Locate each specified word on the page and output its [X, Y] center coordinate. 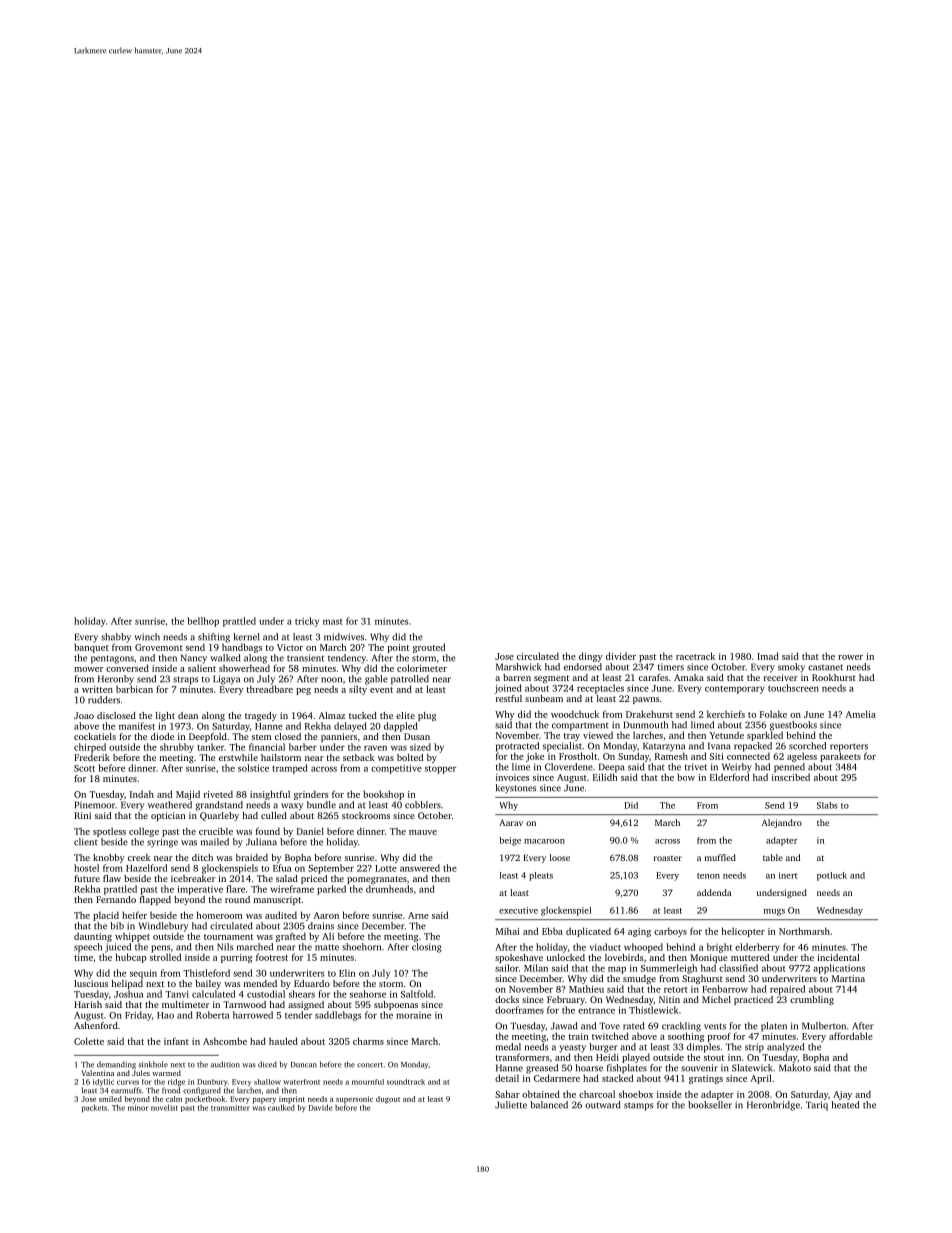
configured [202, 1091]
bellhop [203, 622]
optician [168, 816]
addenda [714, 892]
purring [236, 958]
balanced [549, 1105]
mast [333, 622]
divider [621, 656]
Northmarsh [804, 931]
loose [560, 857]
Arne [418, 915]
